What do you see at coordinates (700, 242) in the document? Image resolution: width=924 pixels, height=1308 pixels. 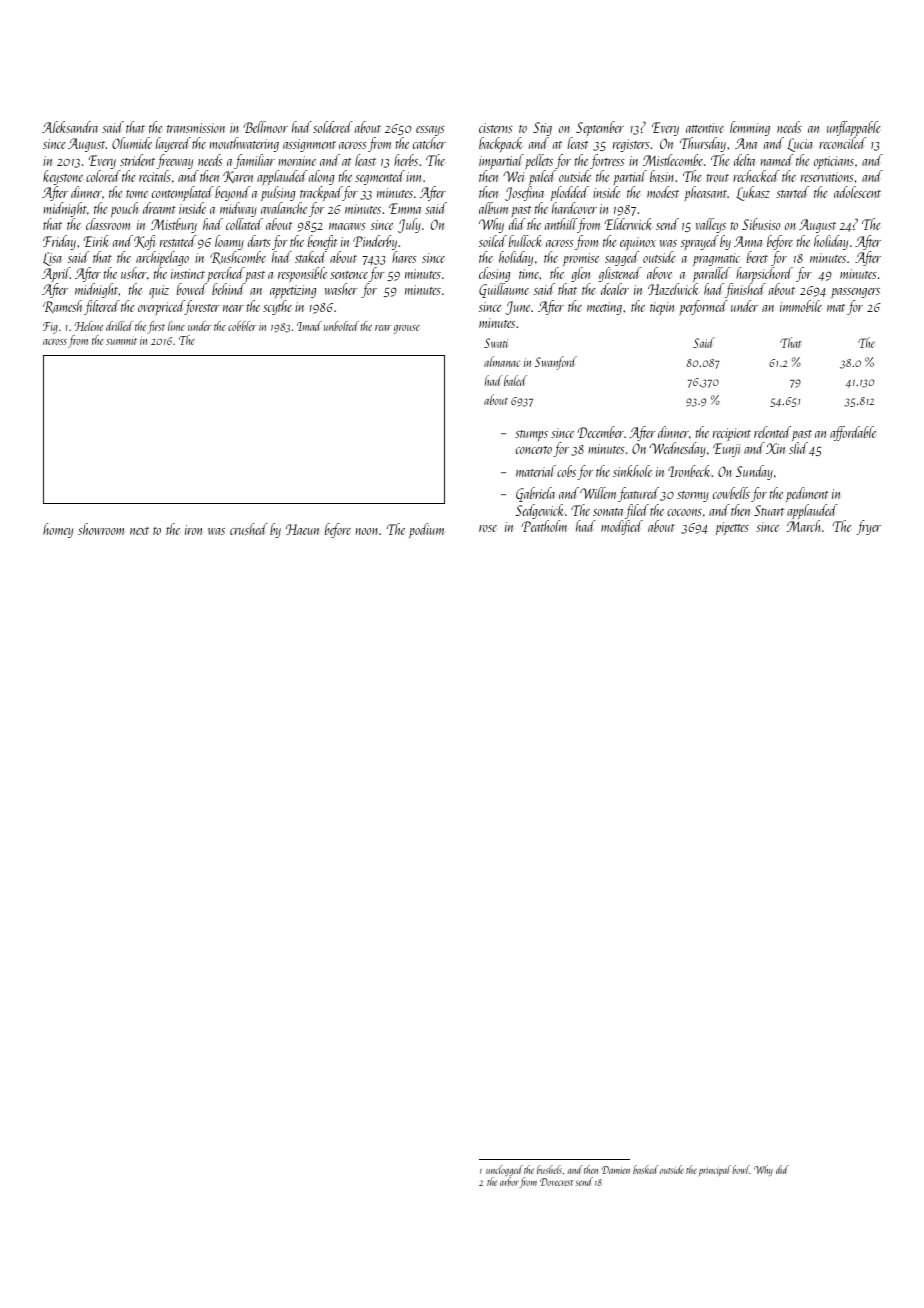 I see `sprayed` at bounding box center [700, 242].
